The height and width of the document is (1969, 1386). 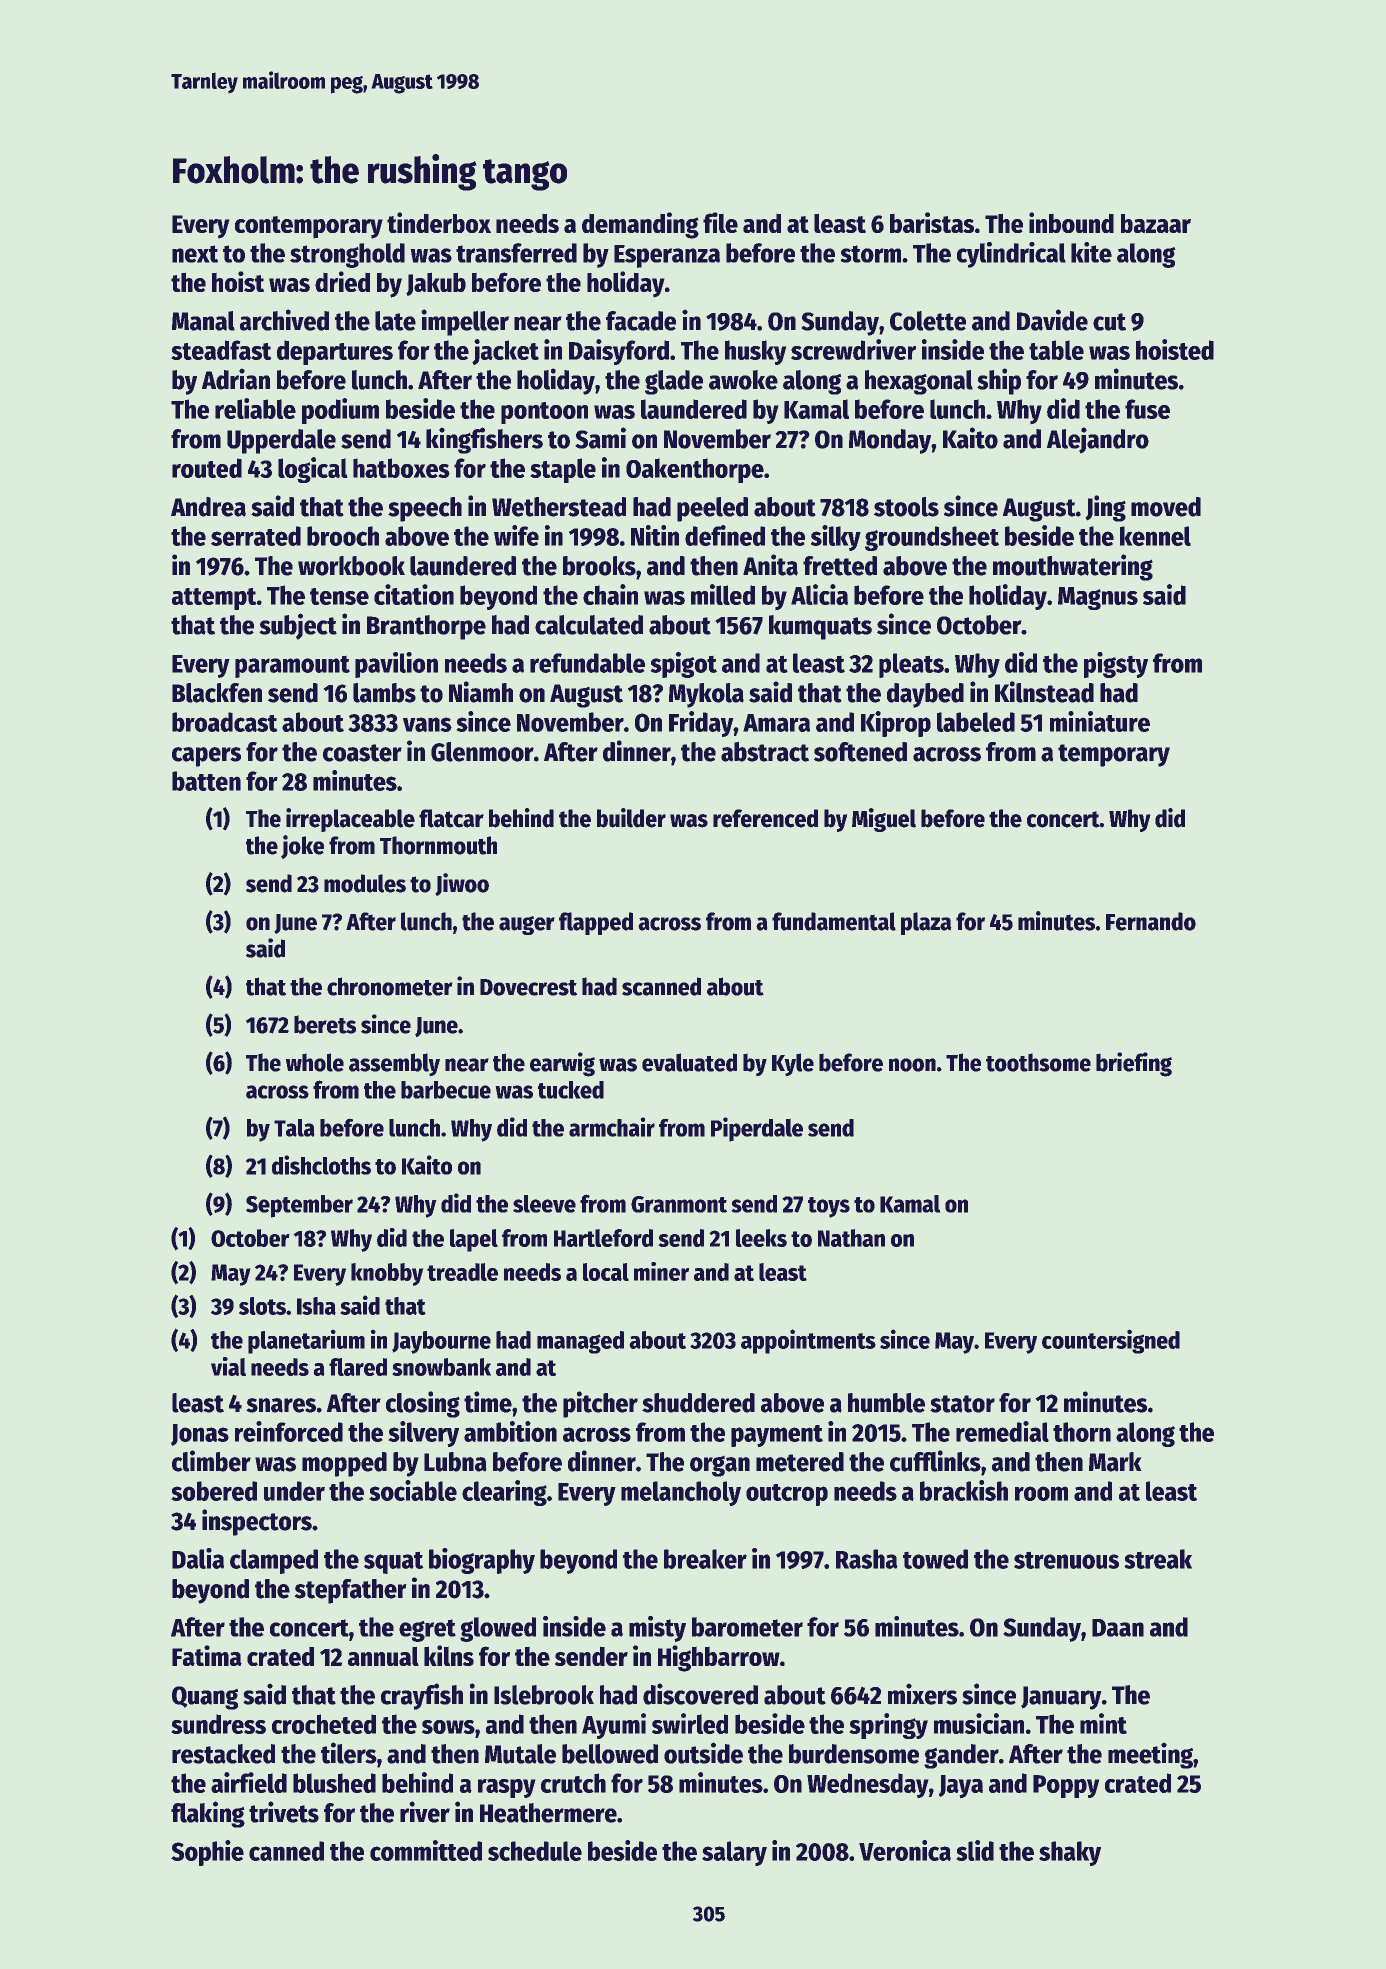 I want to click on salary, so click(x=734, y=1853).
